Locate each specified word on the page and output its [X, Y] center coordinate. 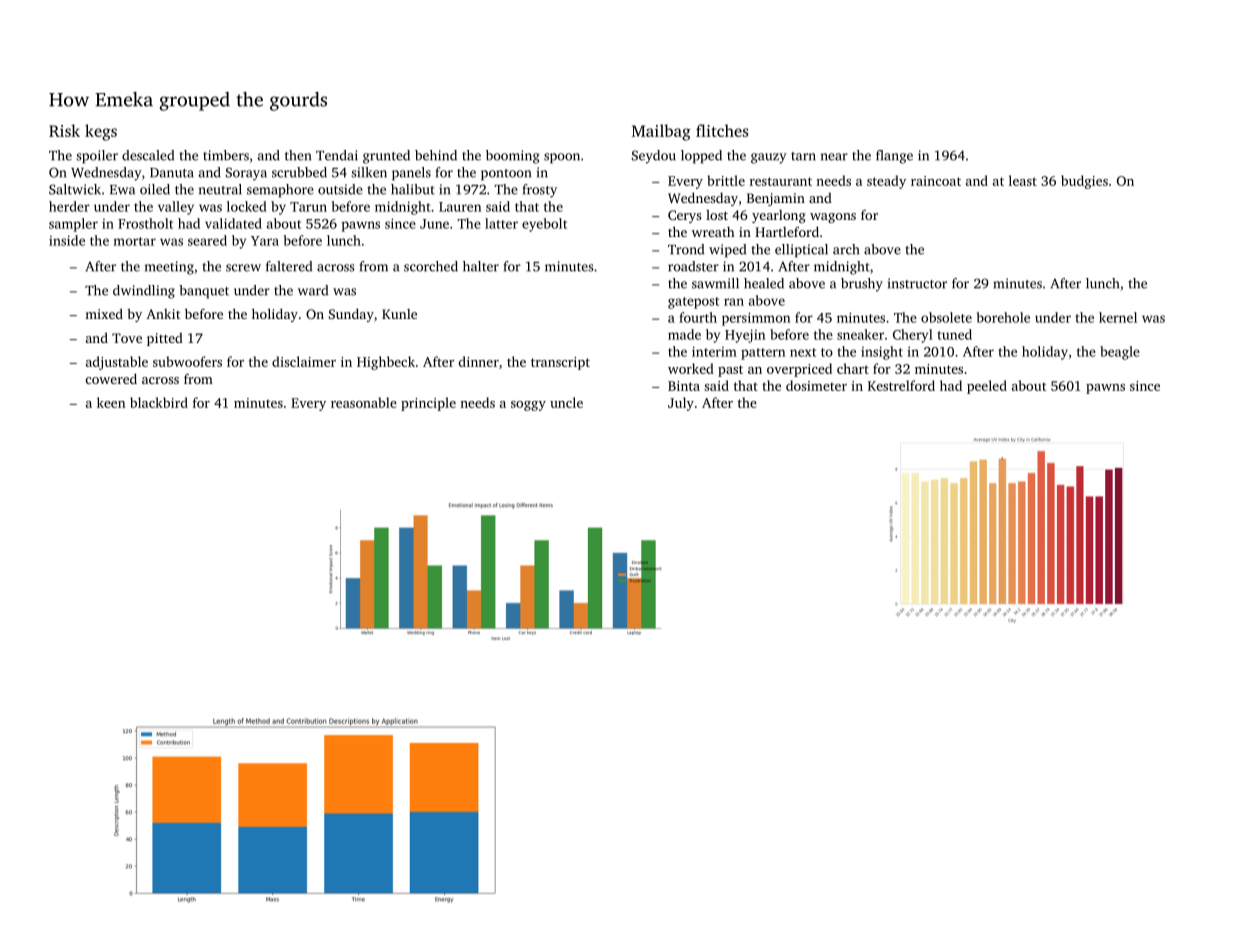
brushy [862, 285]
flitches [722, 130]
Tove [127, 338]
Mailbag [661, 132]
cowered [111, 378]
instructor [917, 283]
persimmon [756, 319]
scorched [431, 266]
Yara [265, 241]
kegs [101, 132]
